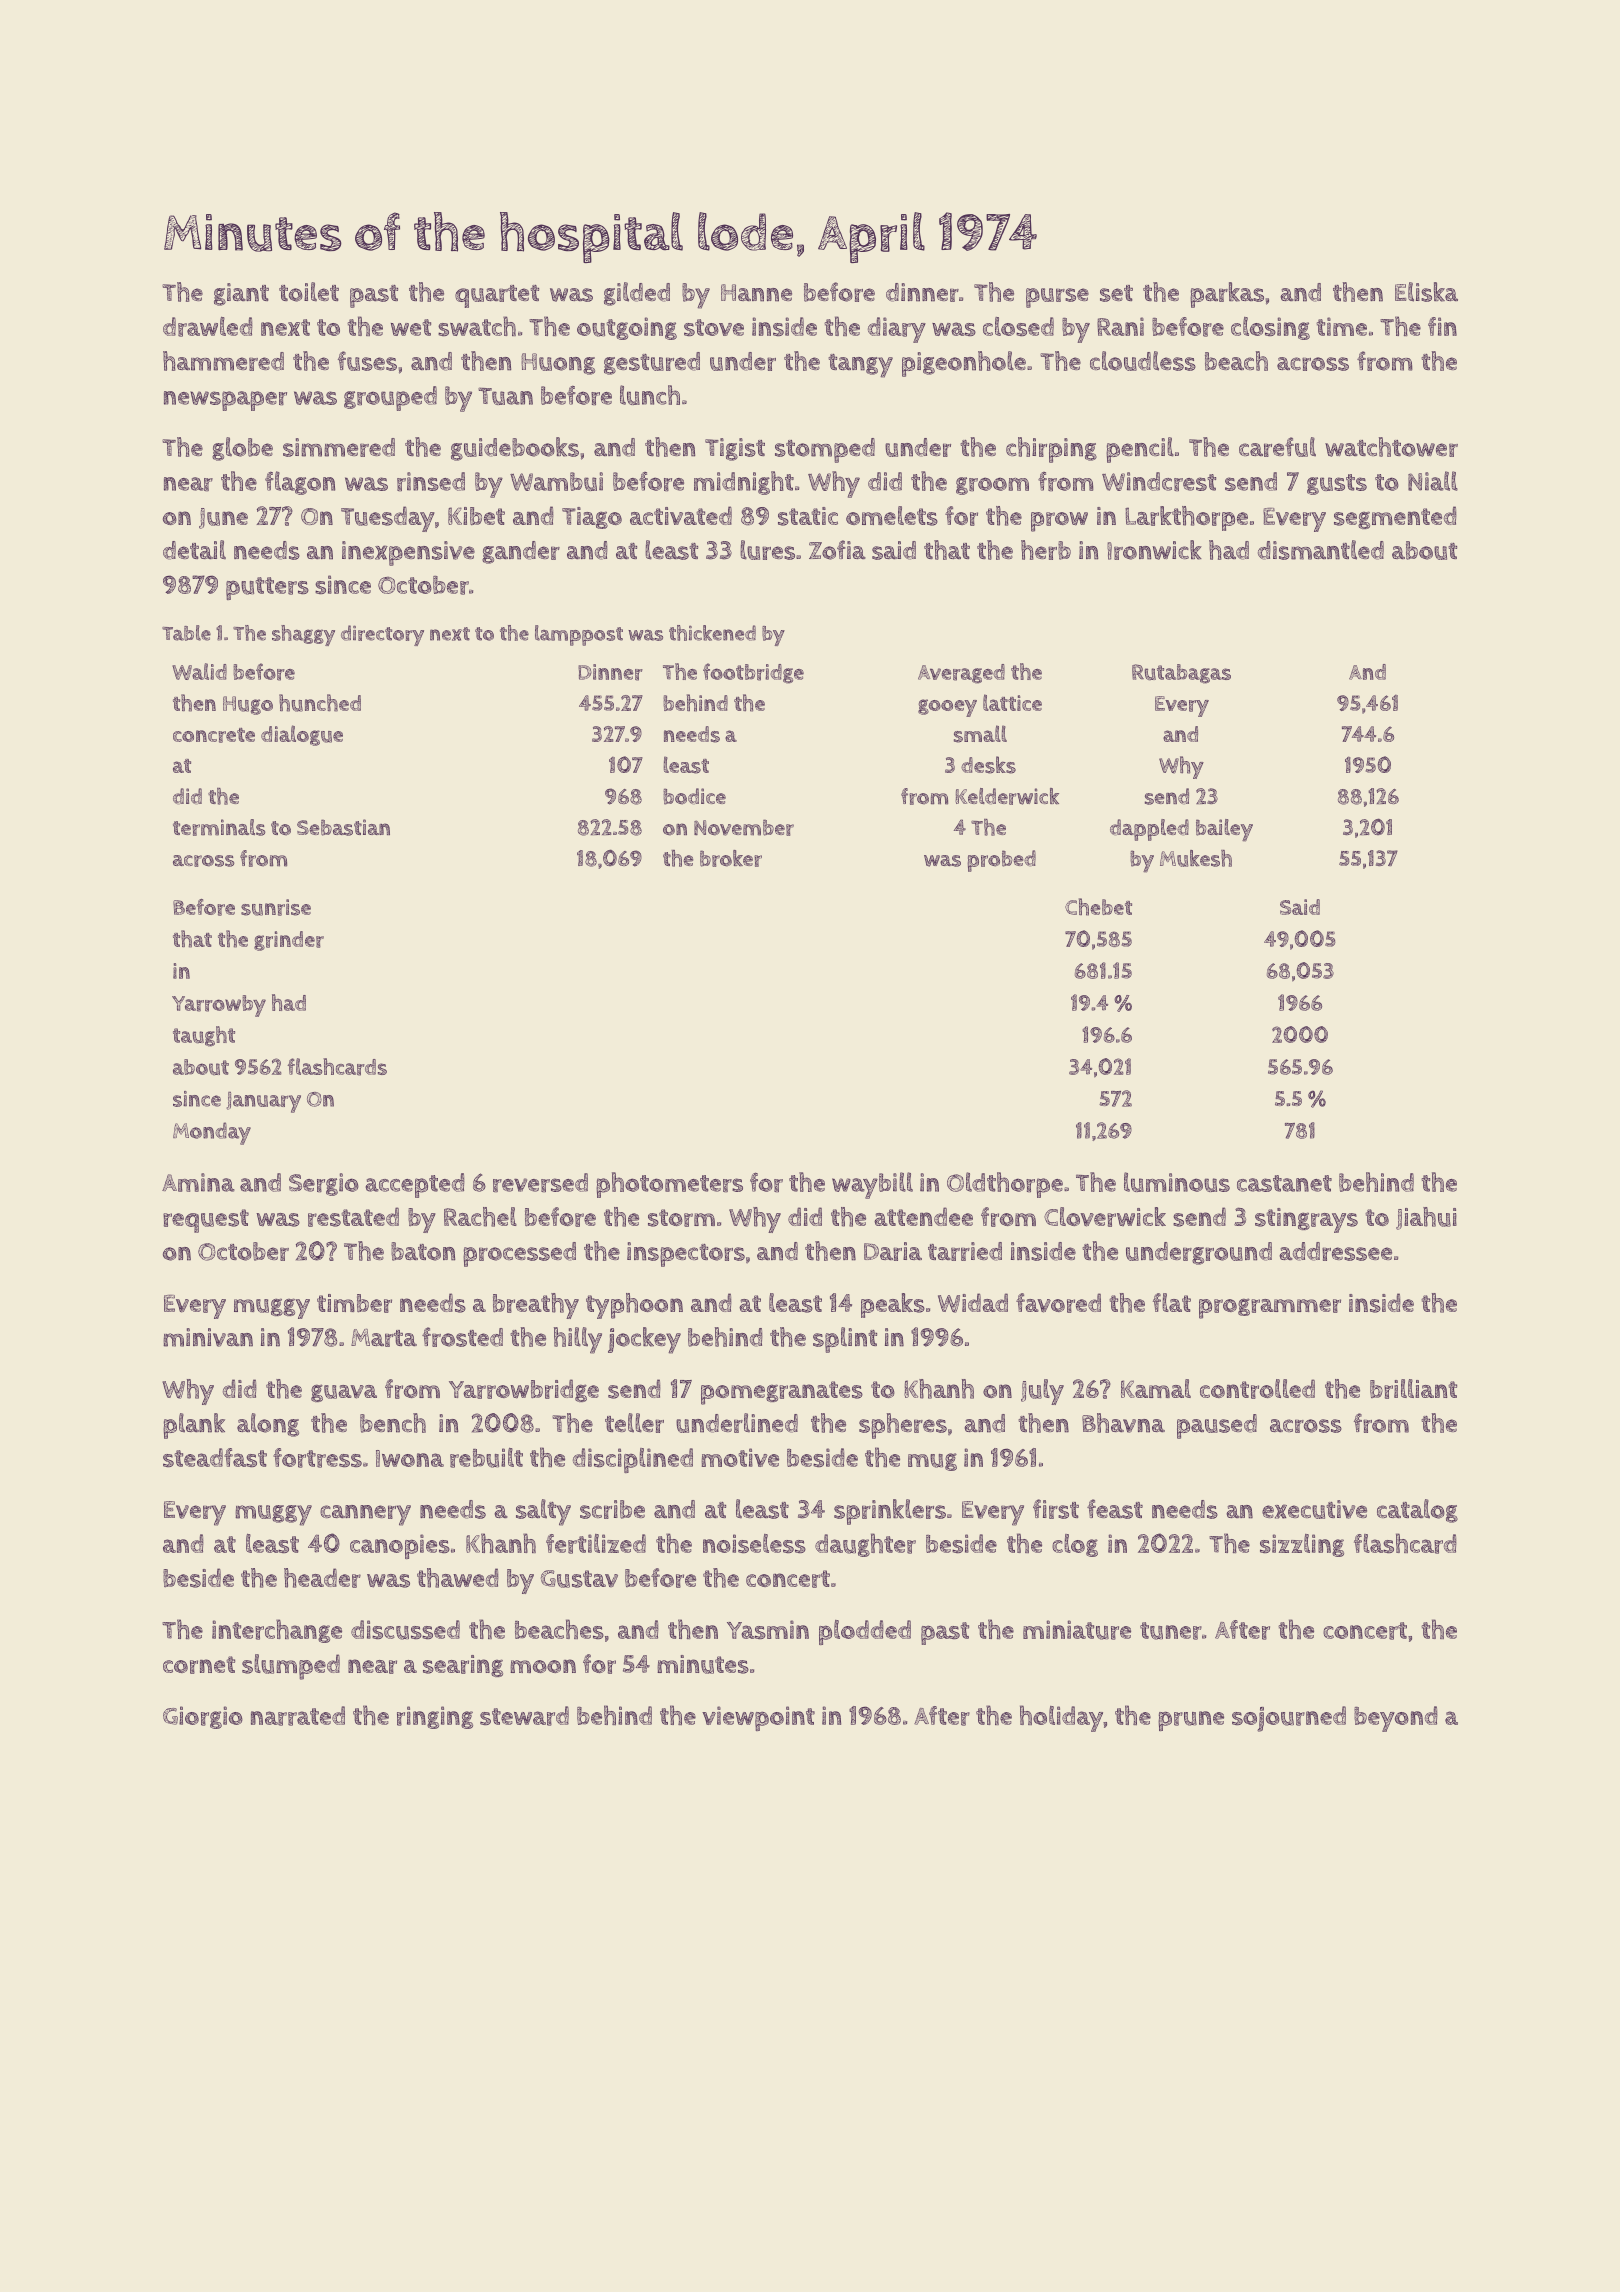 This screenshot has width=1620, height=2292. What do you see at coordinates (277, 1631) in the screenshot?
I see `interchange` at bounding box center [277, 1631].
